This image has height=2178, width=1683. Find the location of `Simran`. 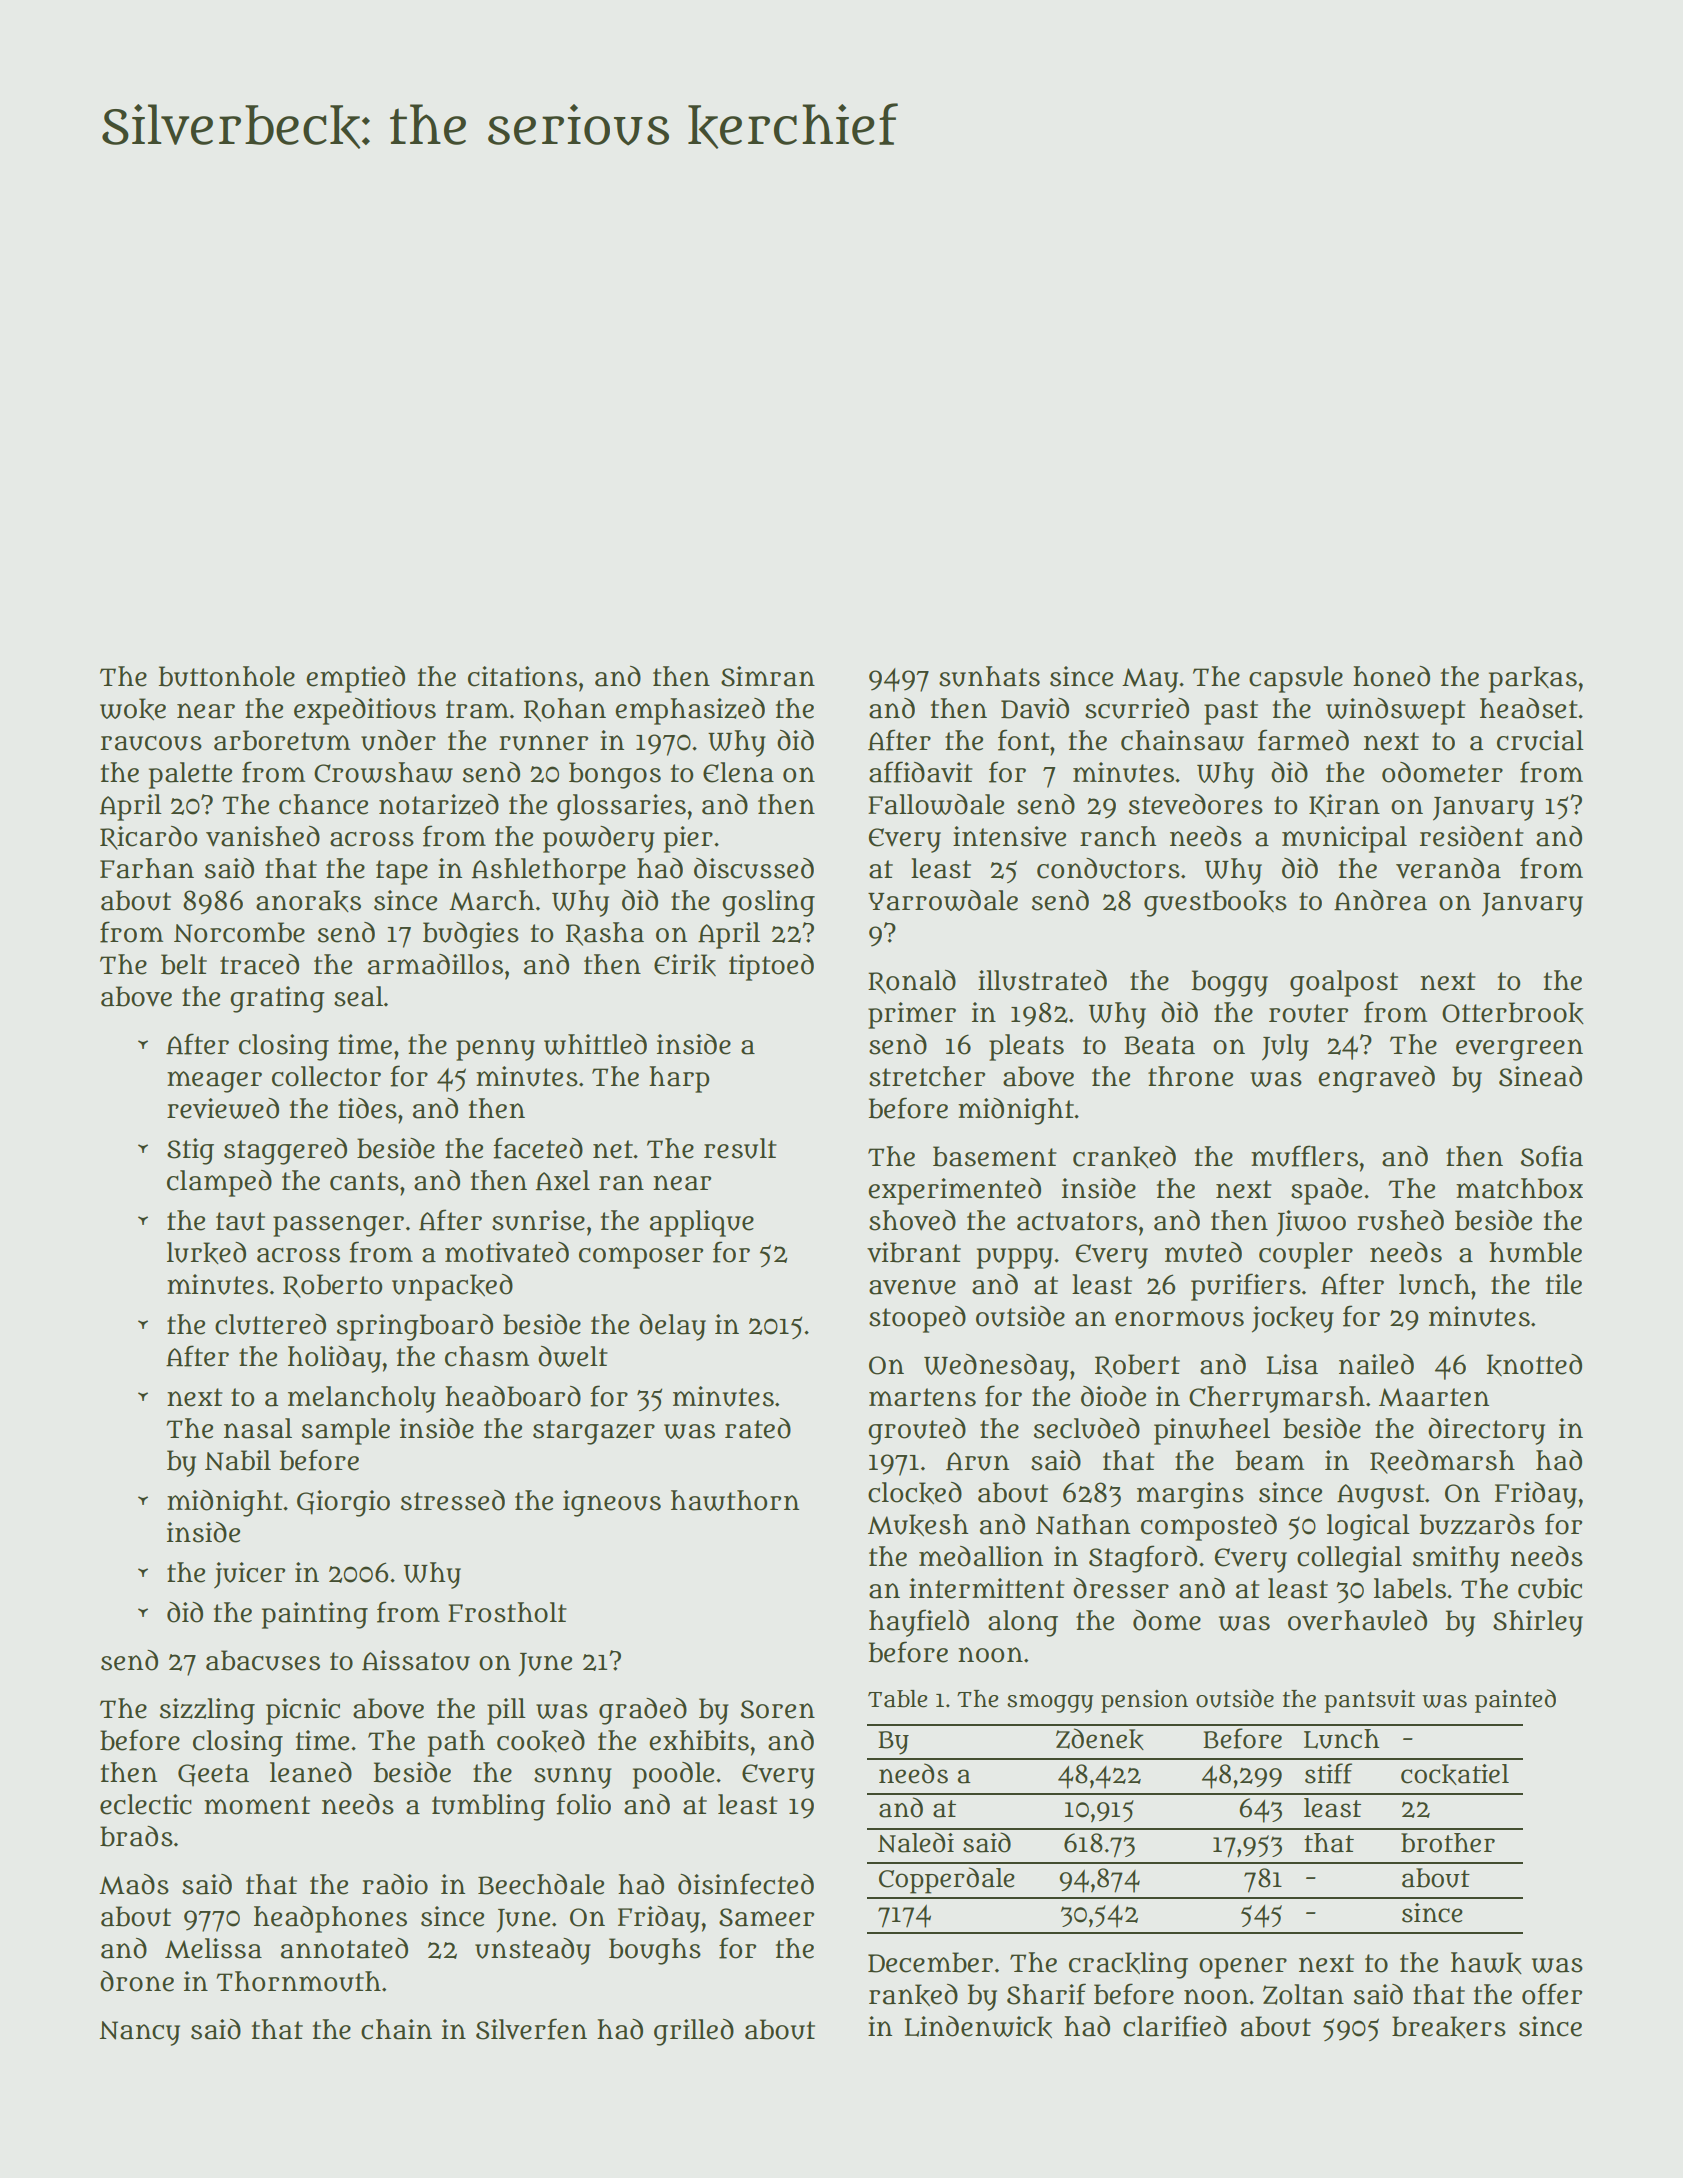

Simran is located at coordinates (768, 676).
